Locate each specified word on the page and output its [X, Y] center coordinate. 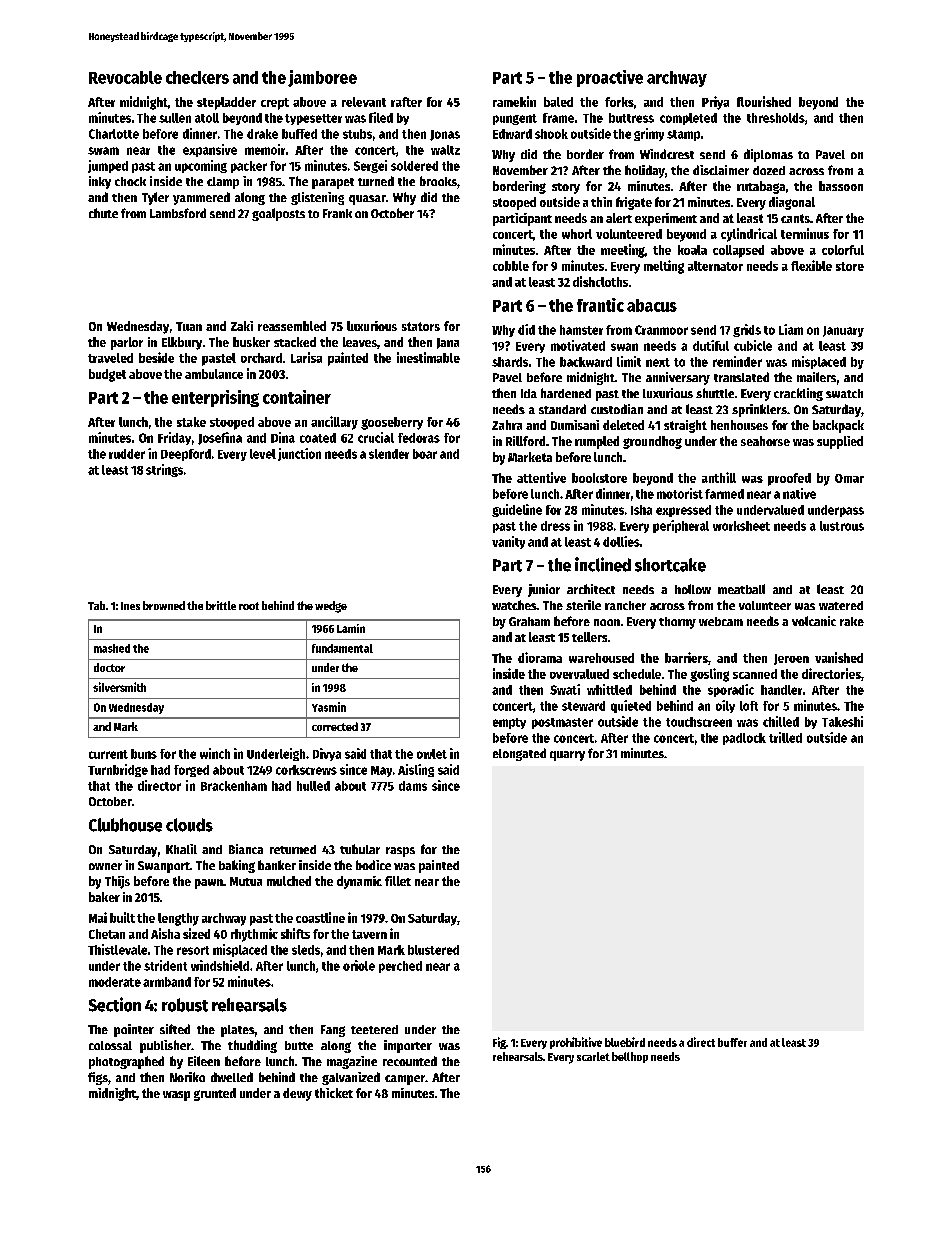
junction [299, 454]
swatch [844, 393]
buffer [732, 1042]
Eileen [204, 1061]
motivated [578, 345]
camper [405, 1080]
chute [103, 213]
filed [381, 117]
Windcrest [667, 154]
